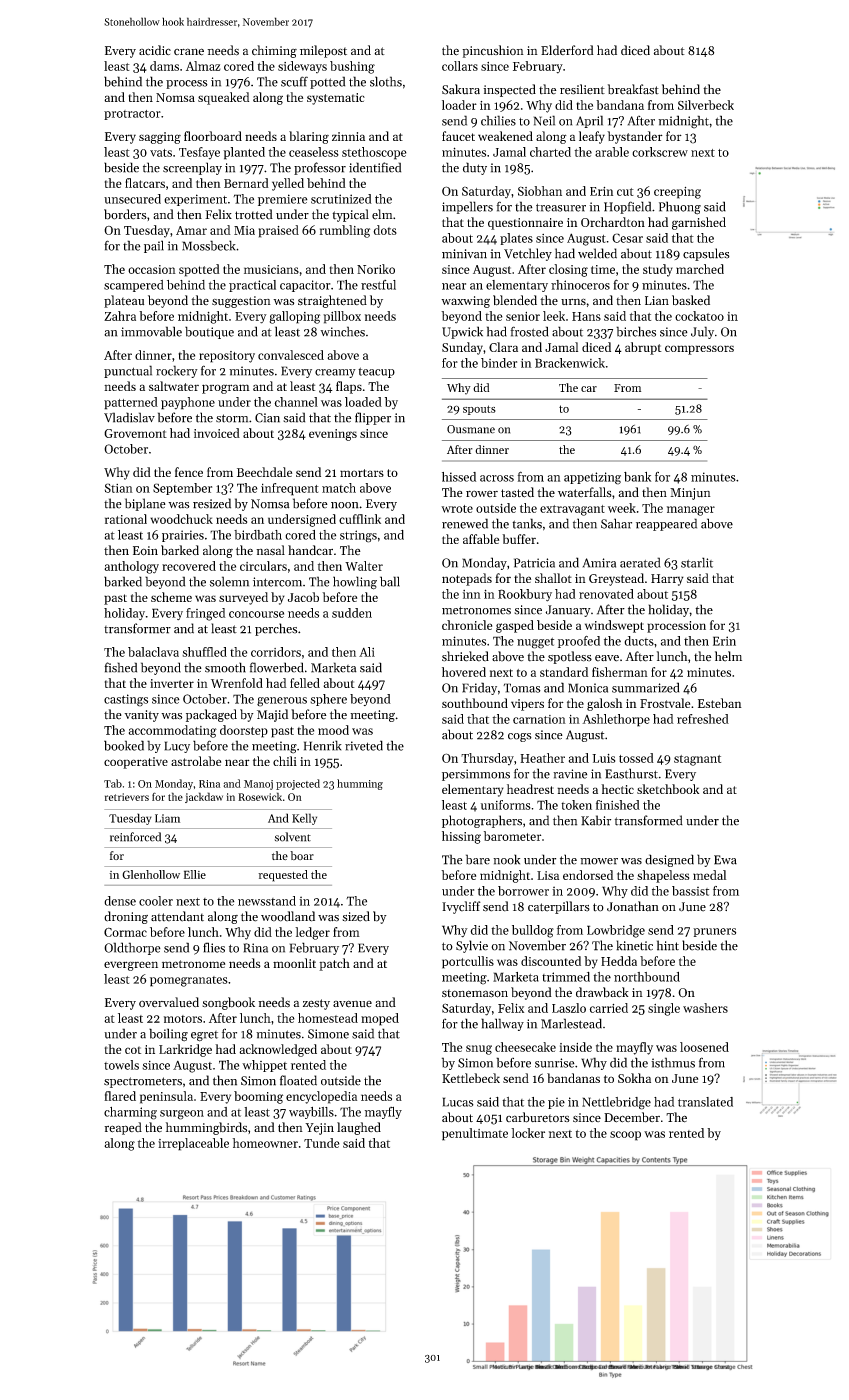  I want to click on scoop, so click(625, 1136).
